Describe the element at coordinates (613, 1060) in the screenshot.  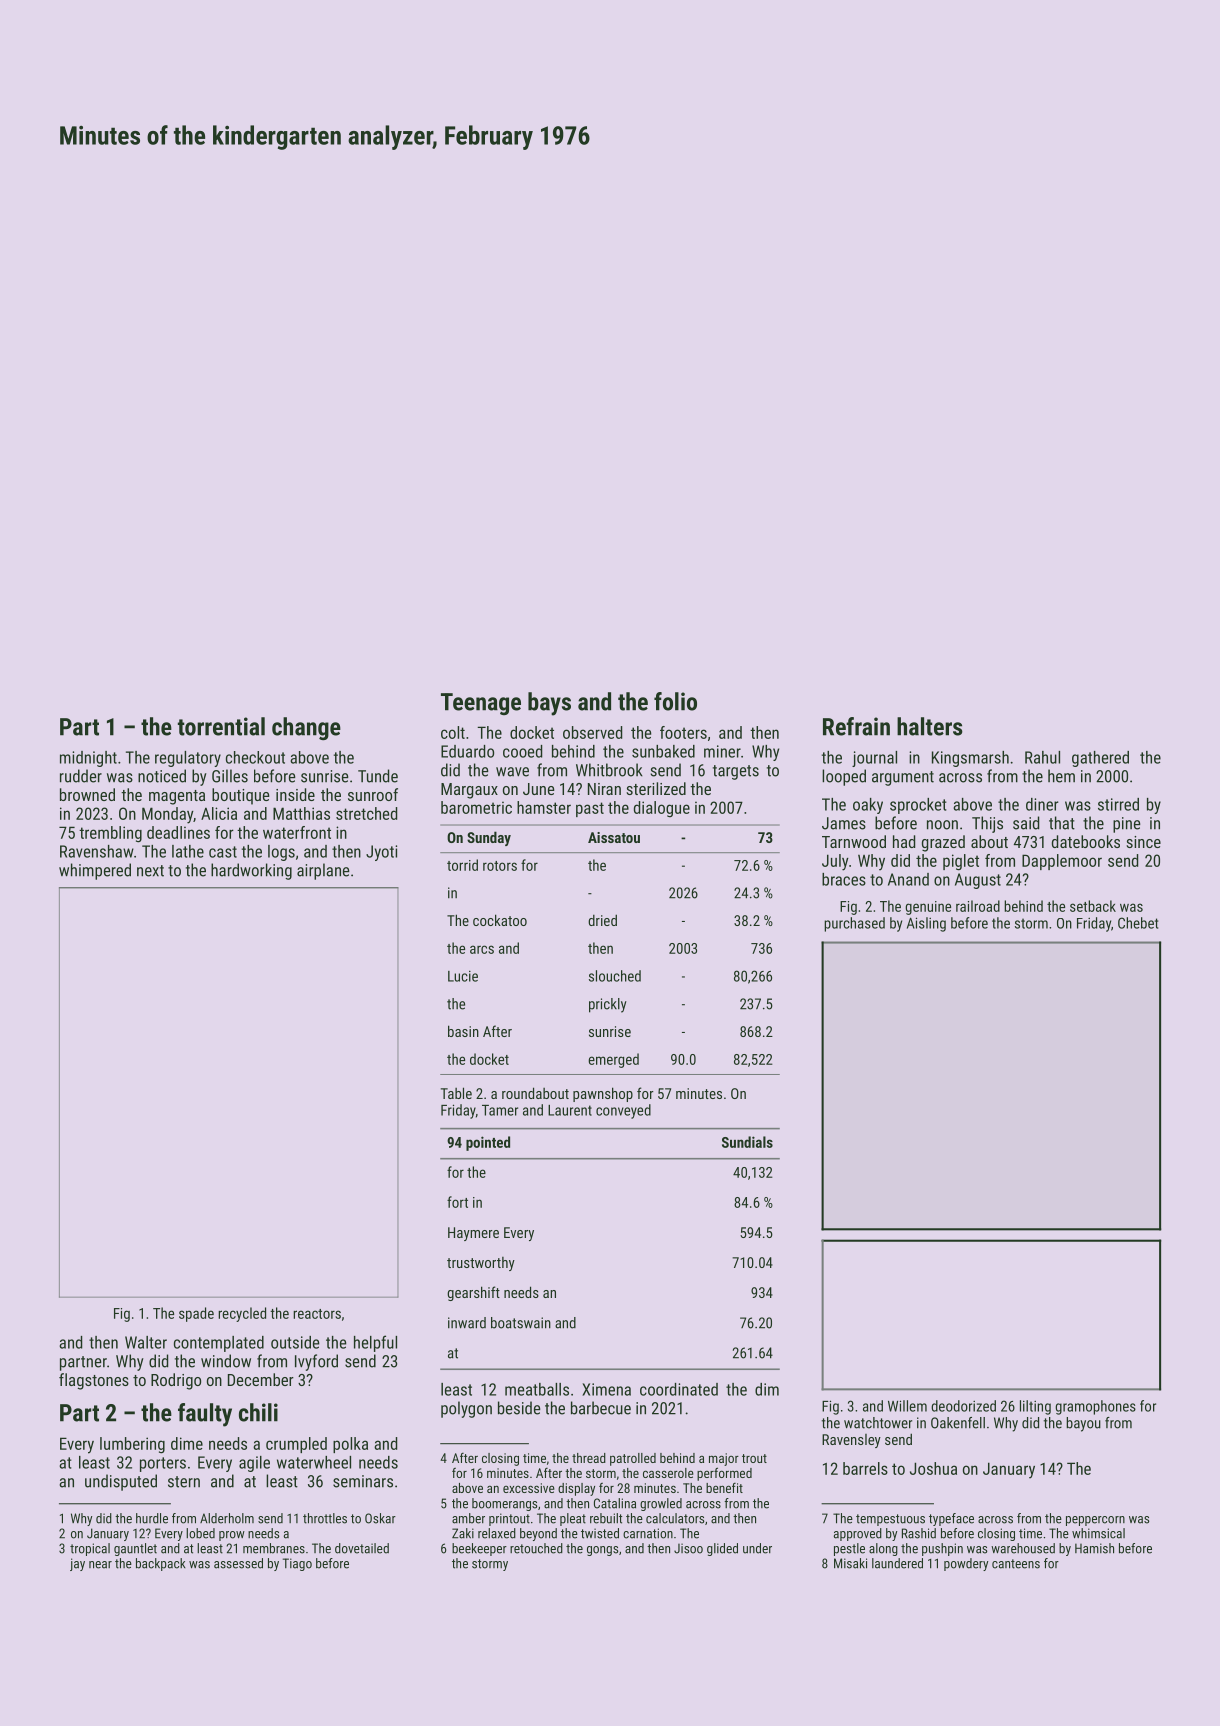
I see `emerged` at that location.
